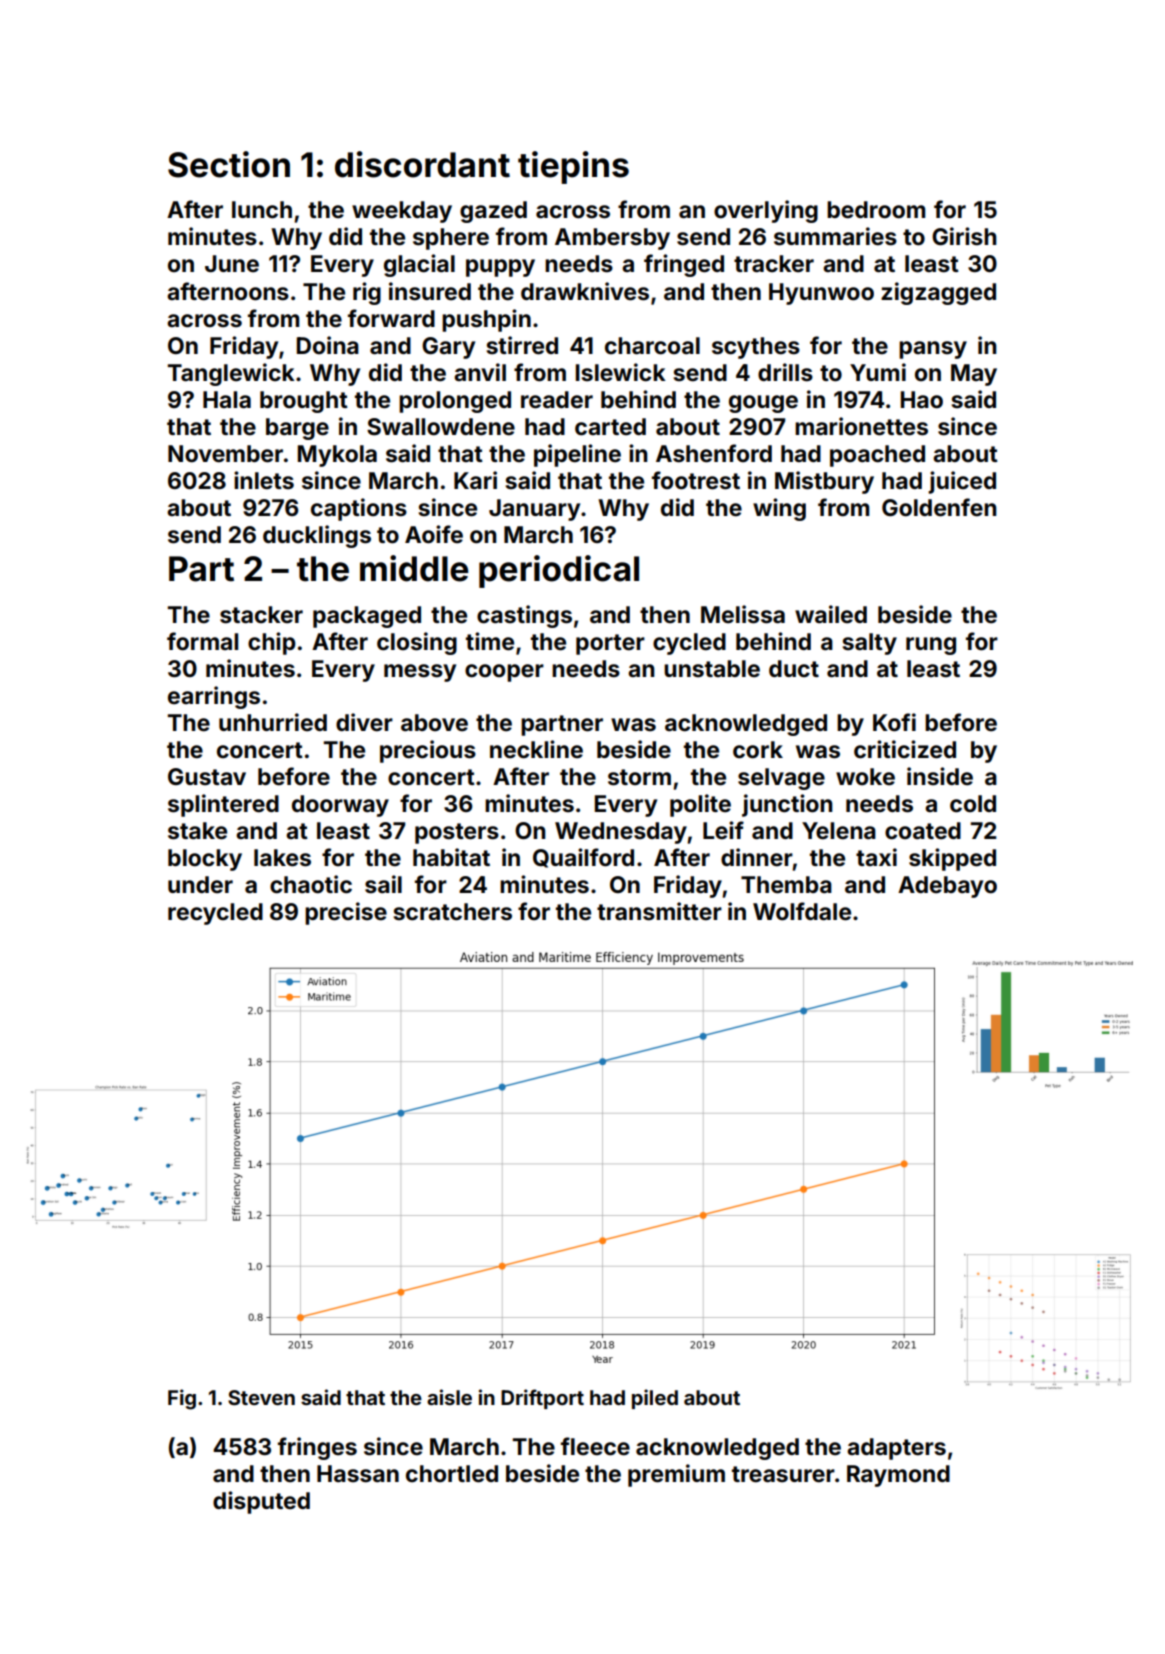 The width and height of the screenshot is (1165, 1654). I want to click on Doina, so click(328, 345).
